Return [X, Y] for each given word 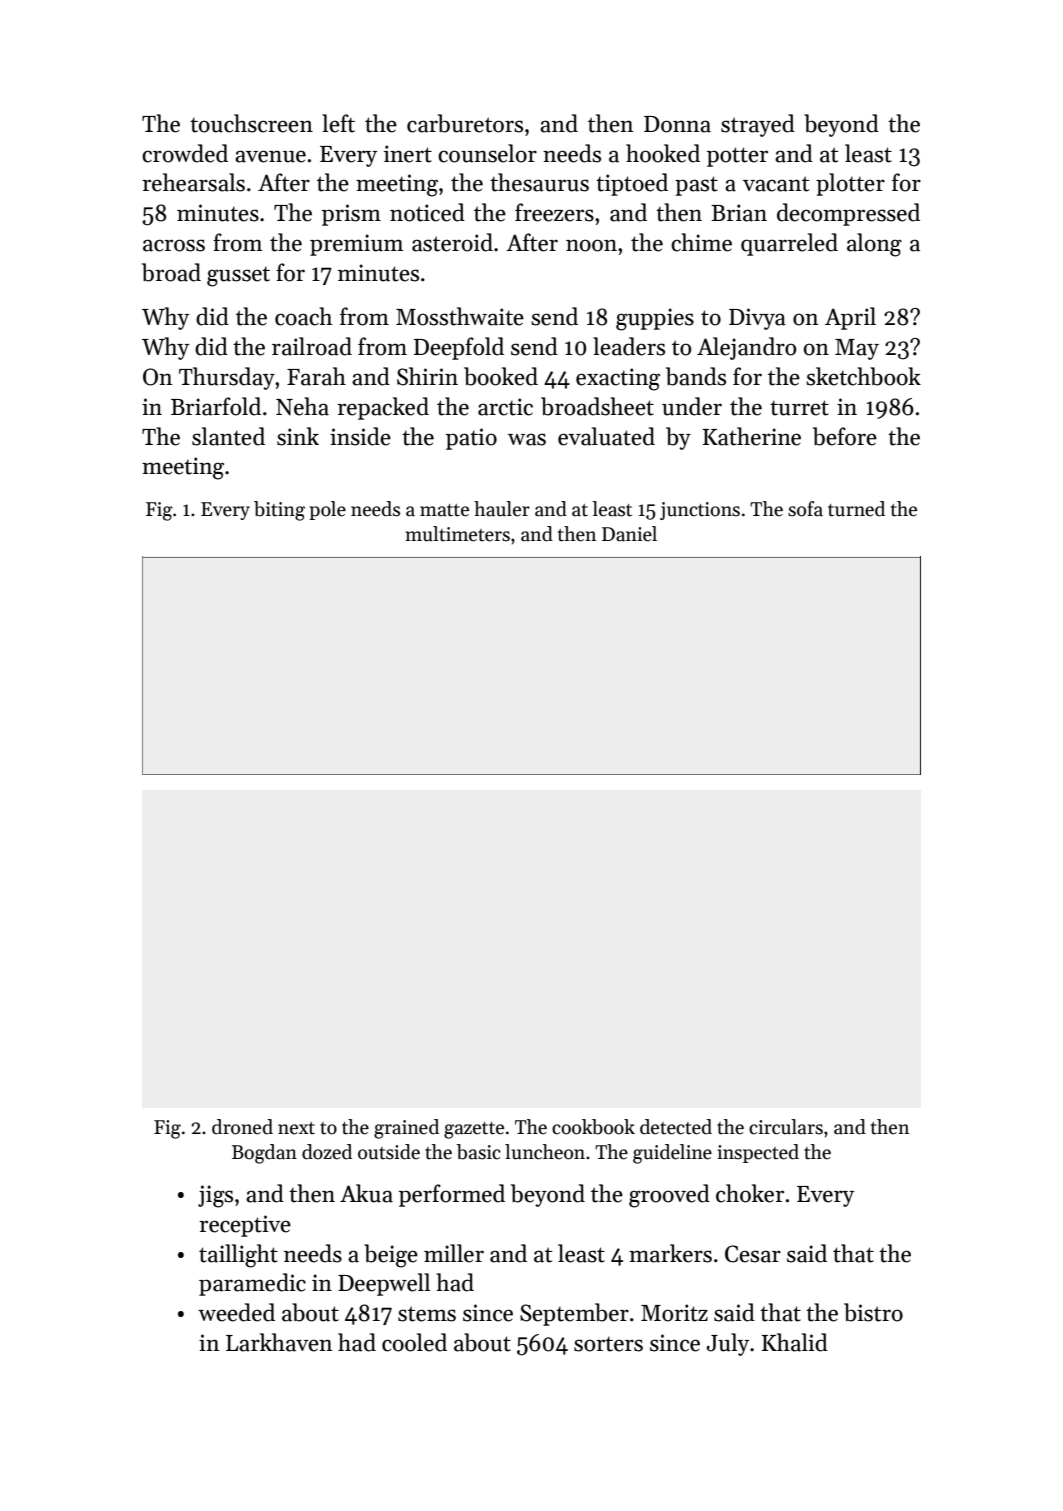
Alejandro [746, 348]
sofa [805, 509]
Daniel [629, 534]
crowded [185, 153]
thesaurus [539, 182]
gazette [474, 1130]
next [296, 1128]
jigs [215, 1196]
